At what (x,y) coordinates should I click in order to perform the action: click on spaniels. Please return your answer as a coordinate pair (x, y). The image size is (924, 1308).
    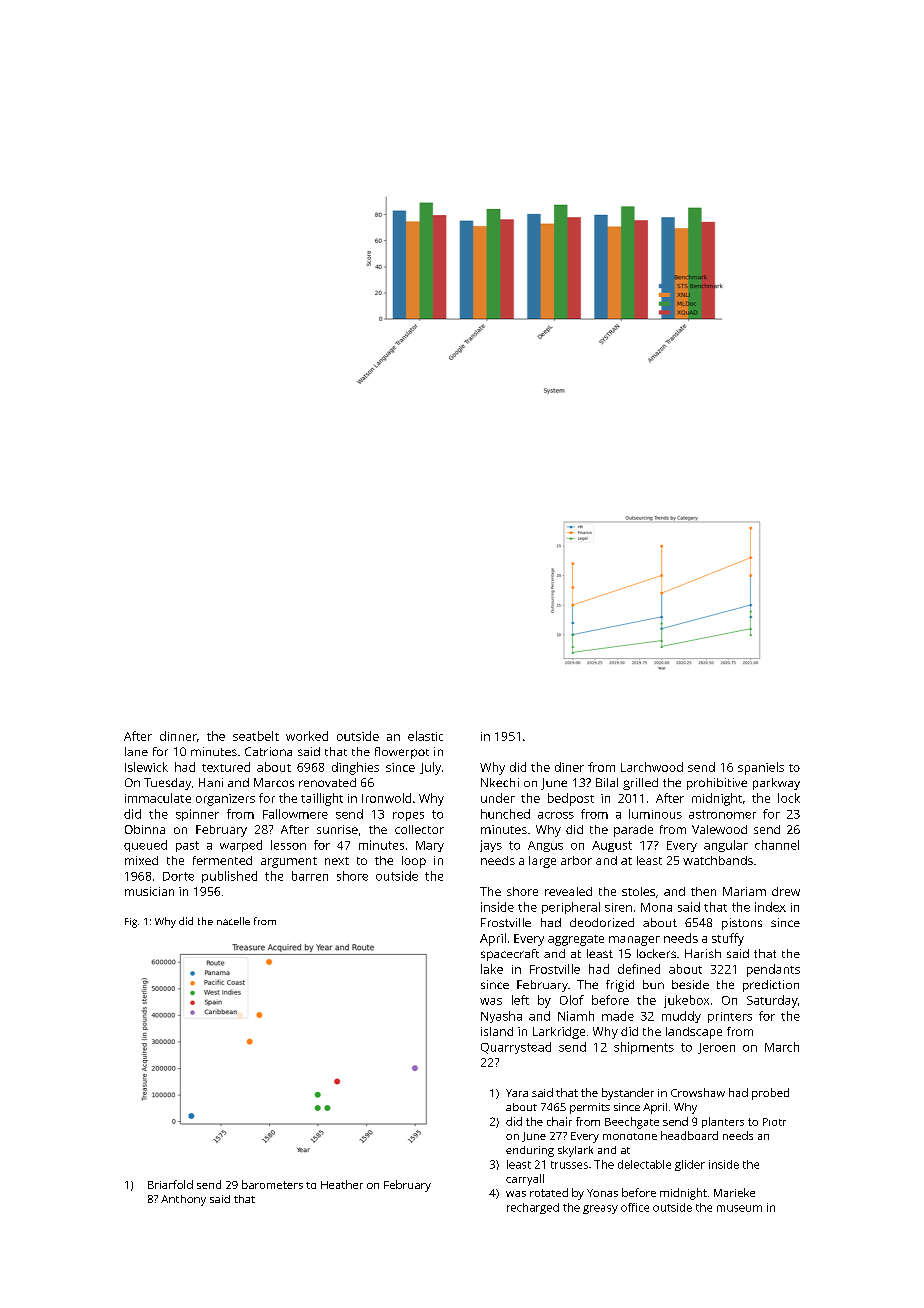
    Looking at the image, I should click on (761, 768).
